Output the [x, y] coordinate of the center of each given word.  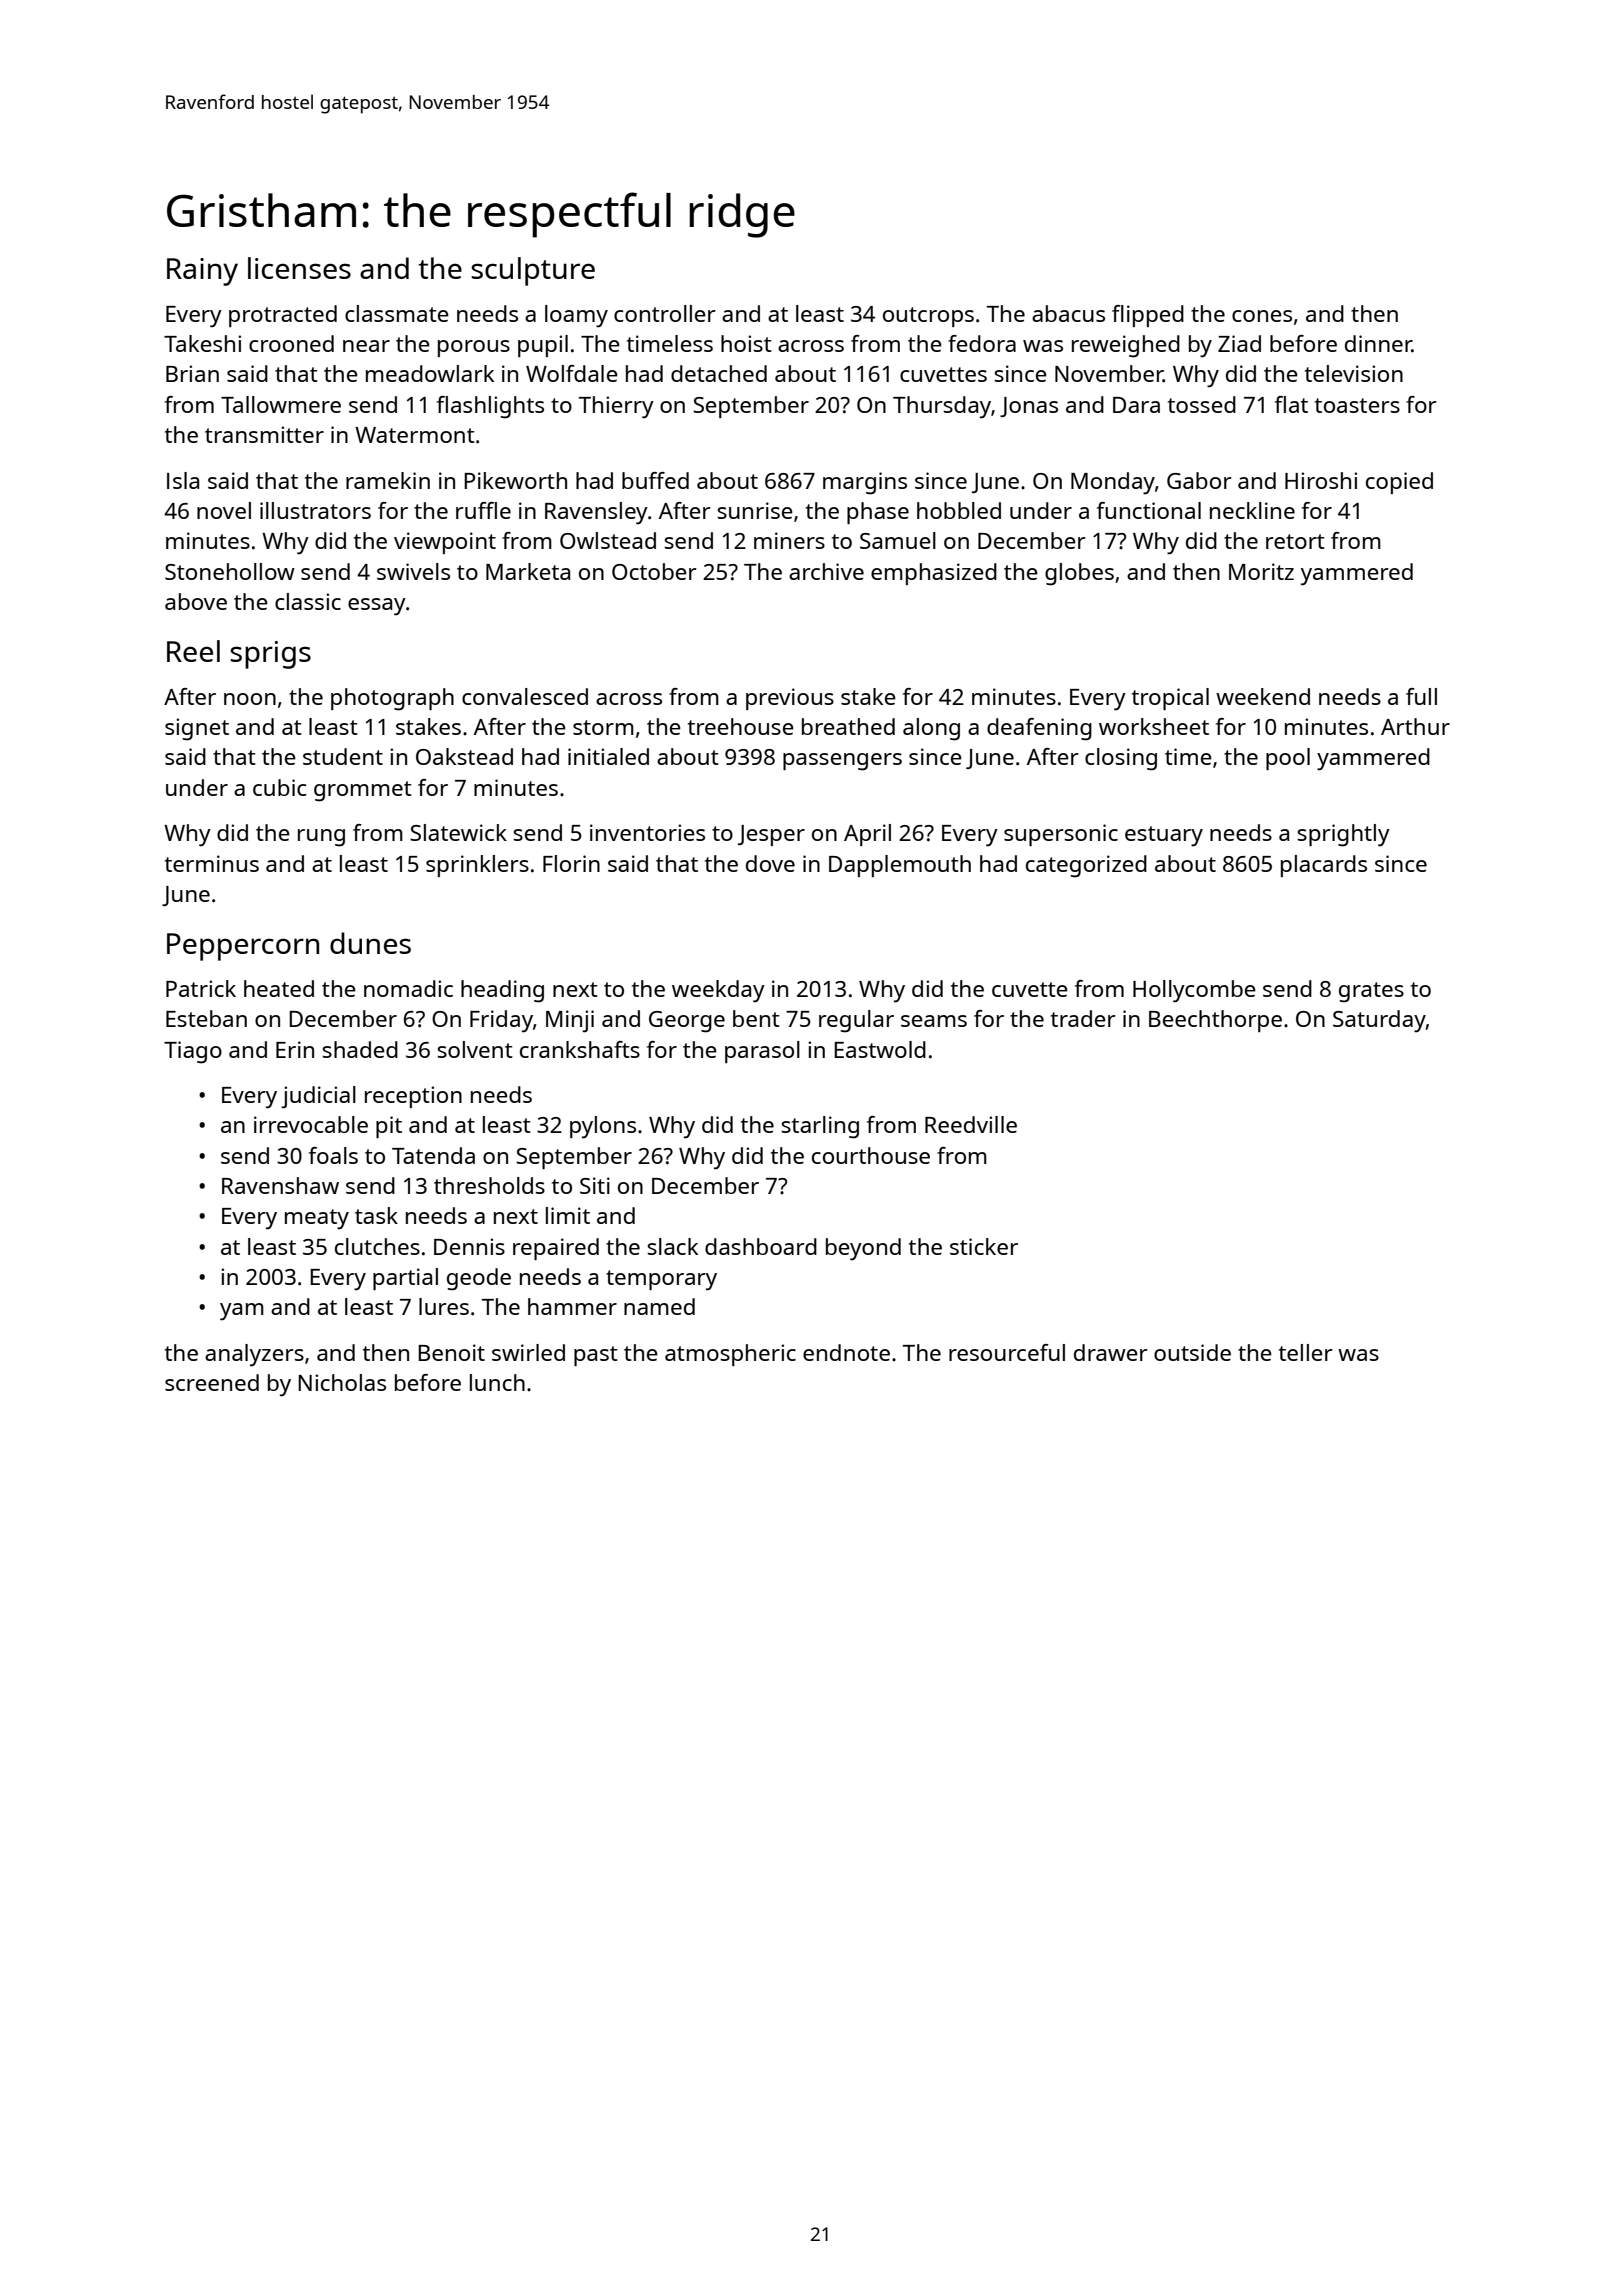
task [376, 1215]
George [687, 1022]
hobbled [959, 510]
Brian [192, 373]
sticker [984, 1246]
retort [1295, 541]
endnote [846, 1352]
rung [321, 838]
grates [1371, 992]
